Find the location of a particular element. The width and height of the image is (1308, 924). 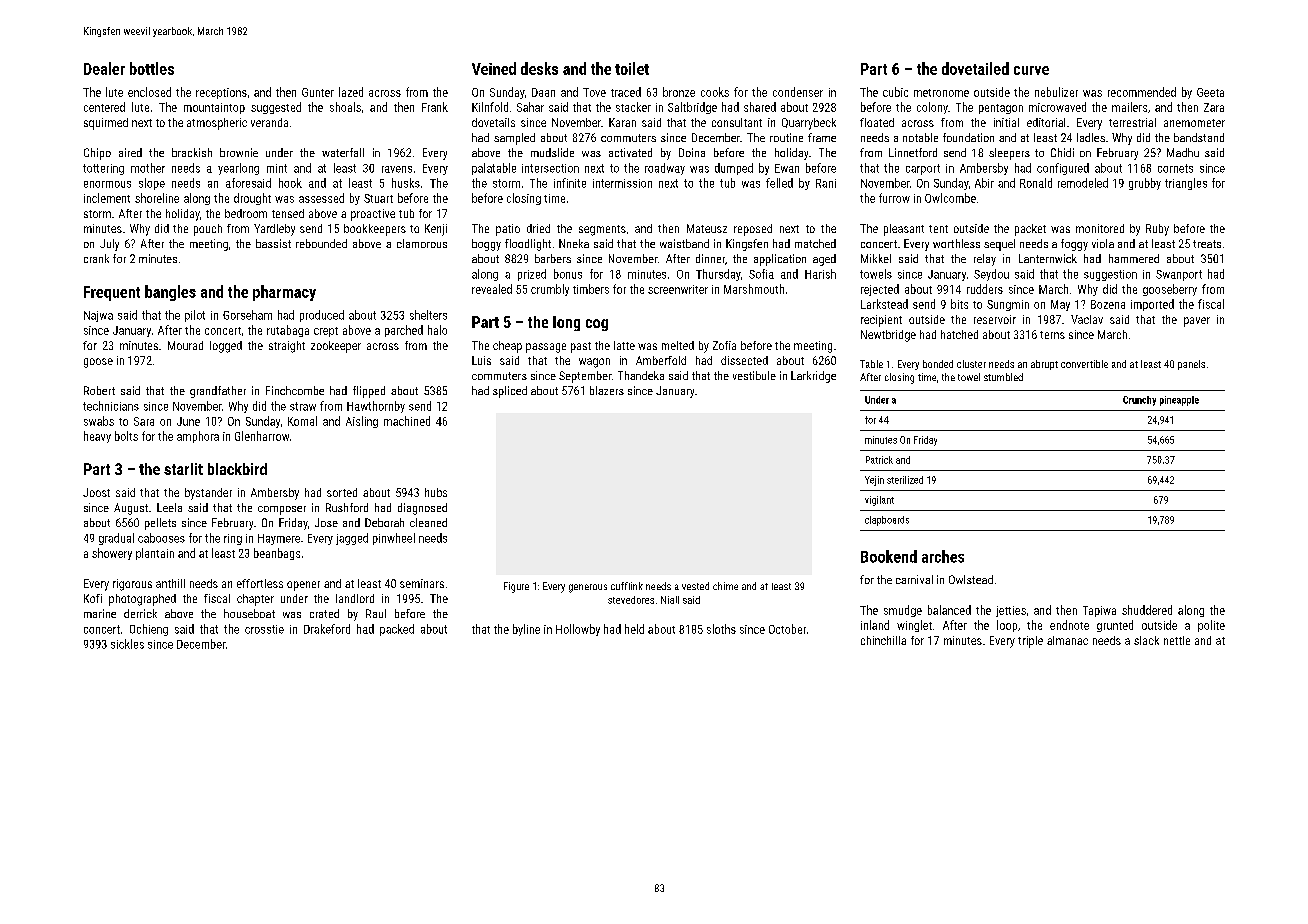

pilot is located at coordinates (195, 316).
